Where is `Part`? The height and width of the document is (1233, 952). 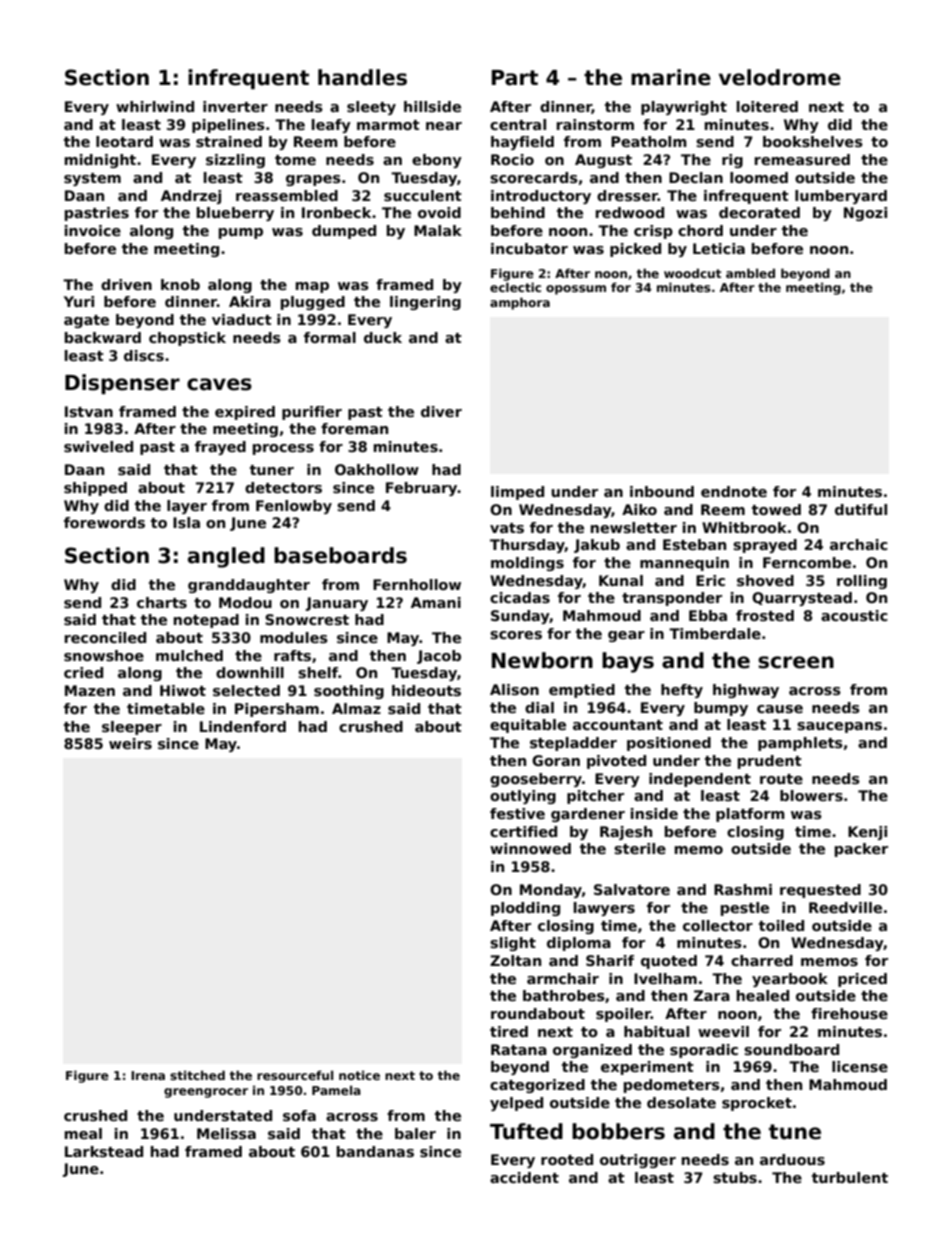 Part is located at coordinates (515, 78).
